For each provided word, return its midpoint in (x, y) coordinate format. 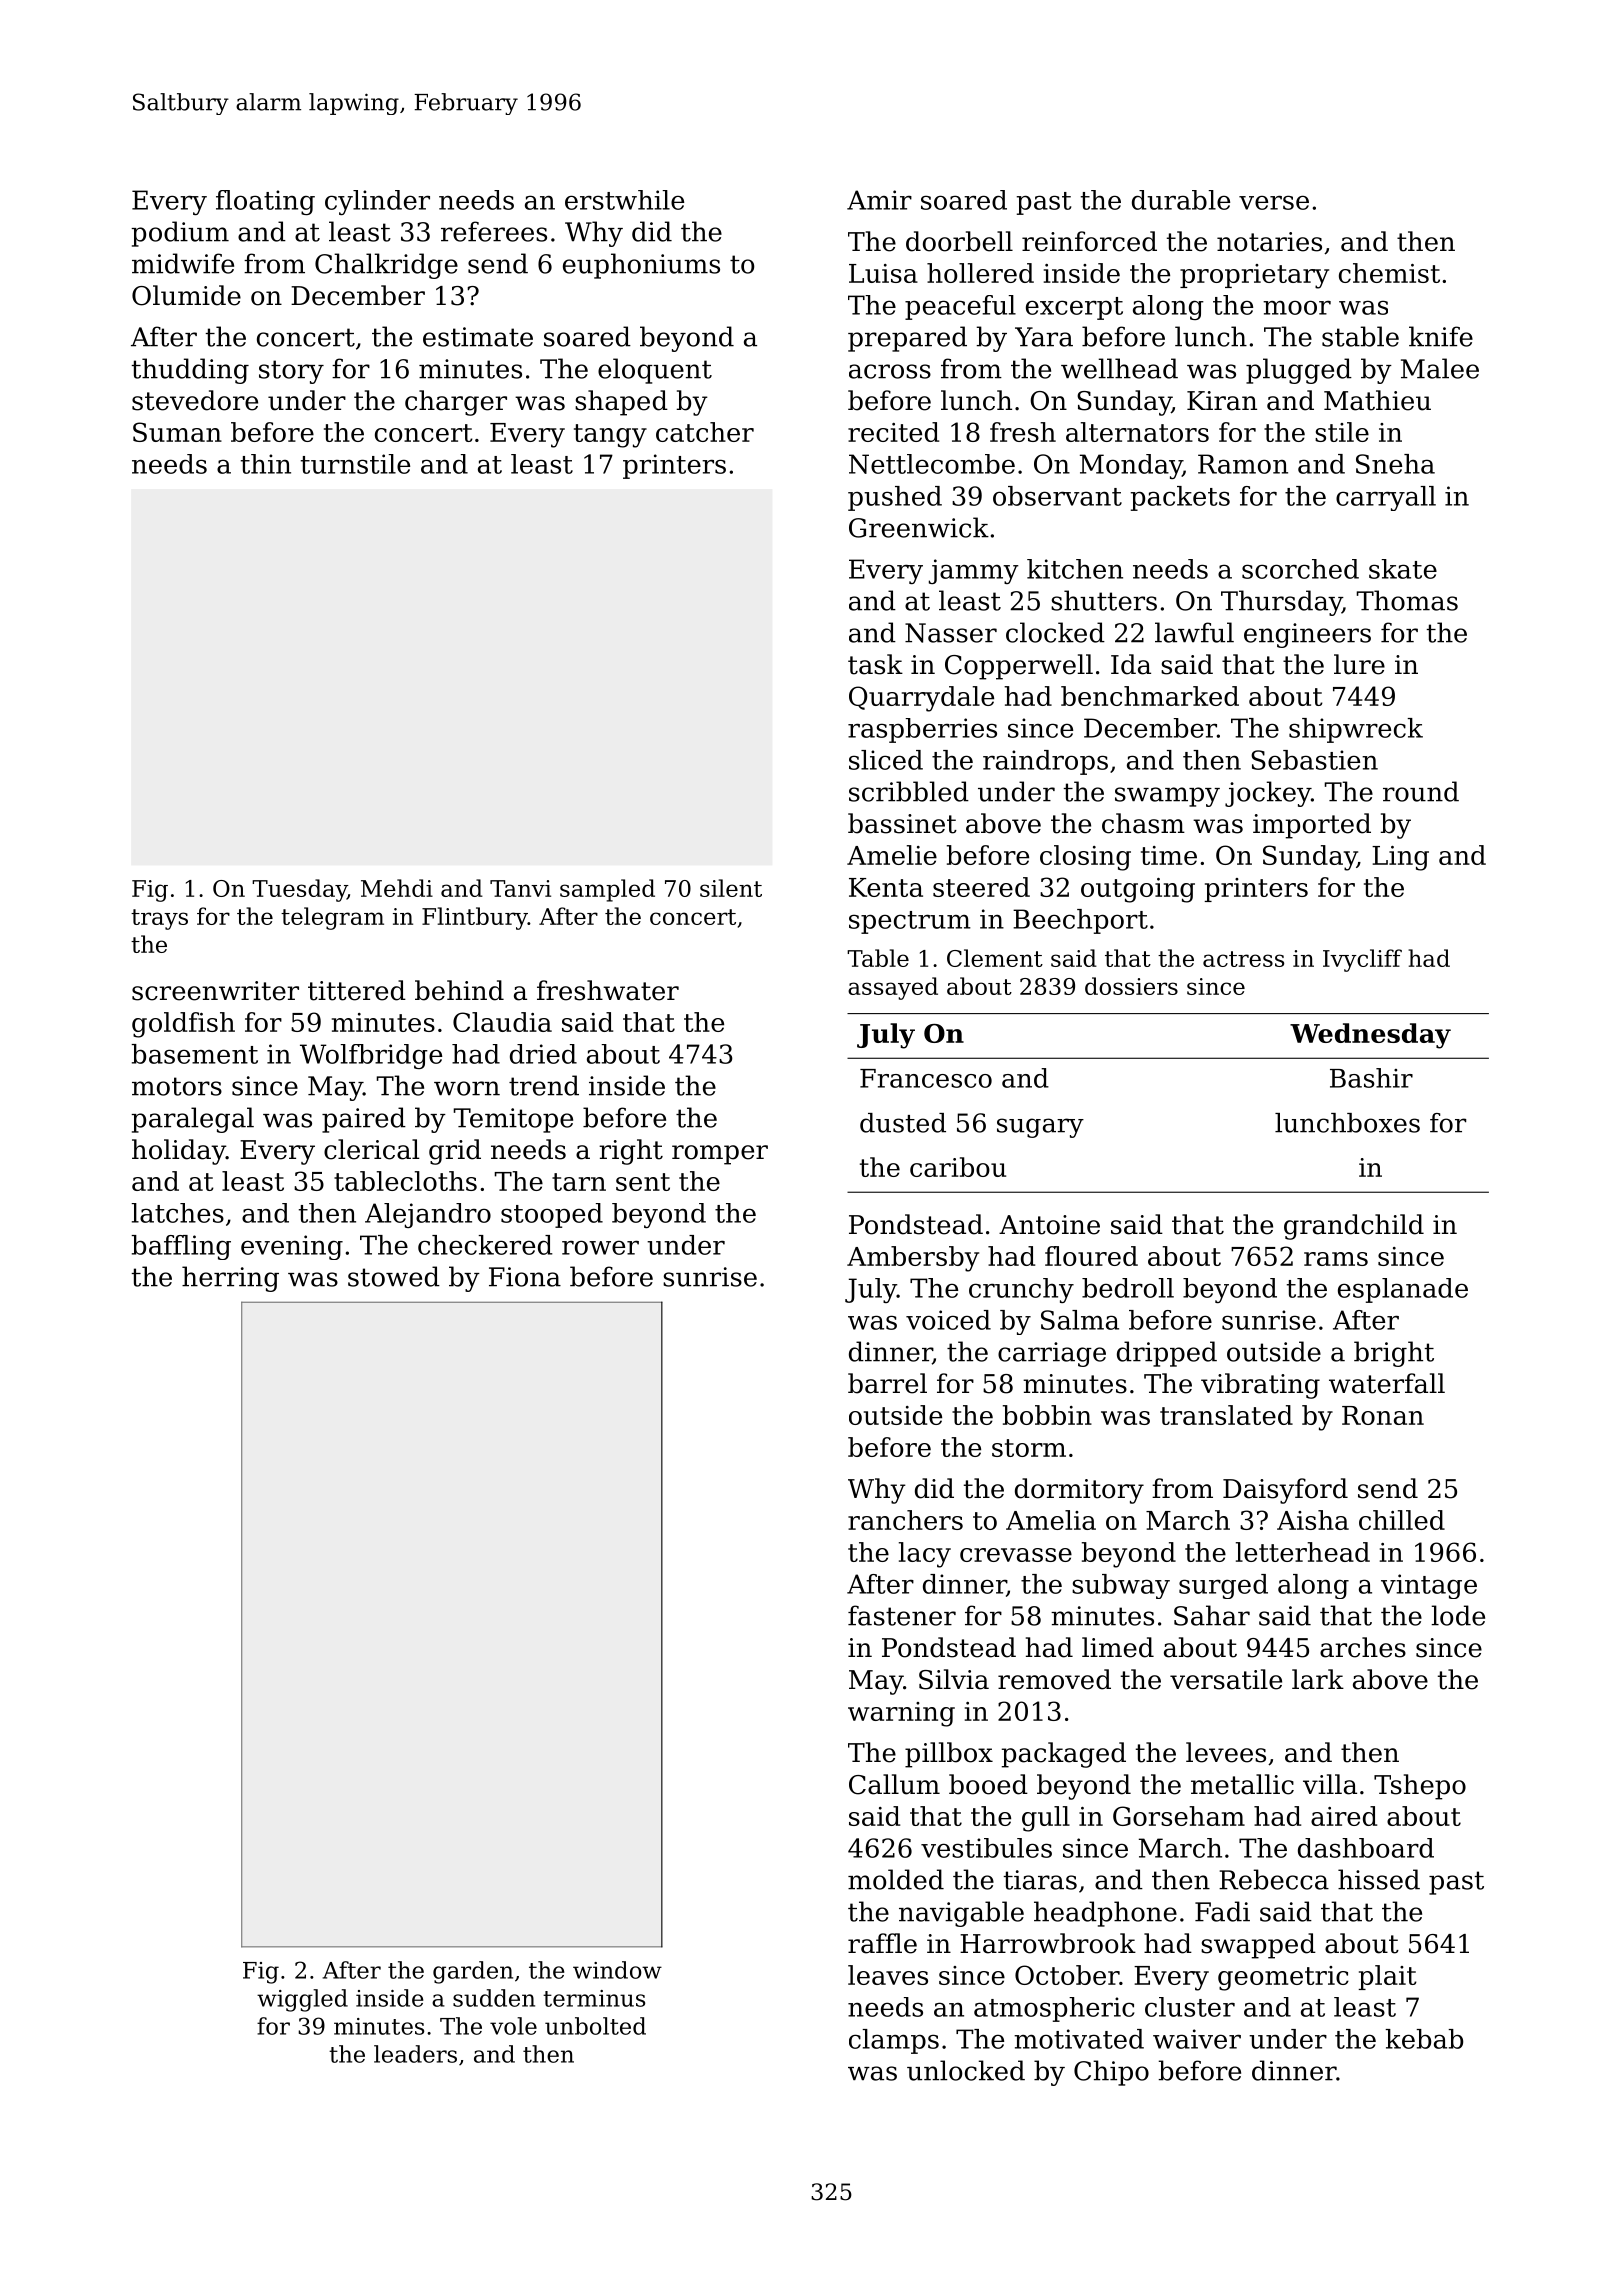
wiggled (302, 2000)
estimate (478, 337)
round (1421, 791)
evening (292, 1247)
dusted (903, 1123)
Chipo (1111, 2073)
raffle (882, 1943)
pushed (895, 498)
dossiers (1131, 986)
